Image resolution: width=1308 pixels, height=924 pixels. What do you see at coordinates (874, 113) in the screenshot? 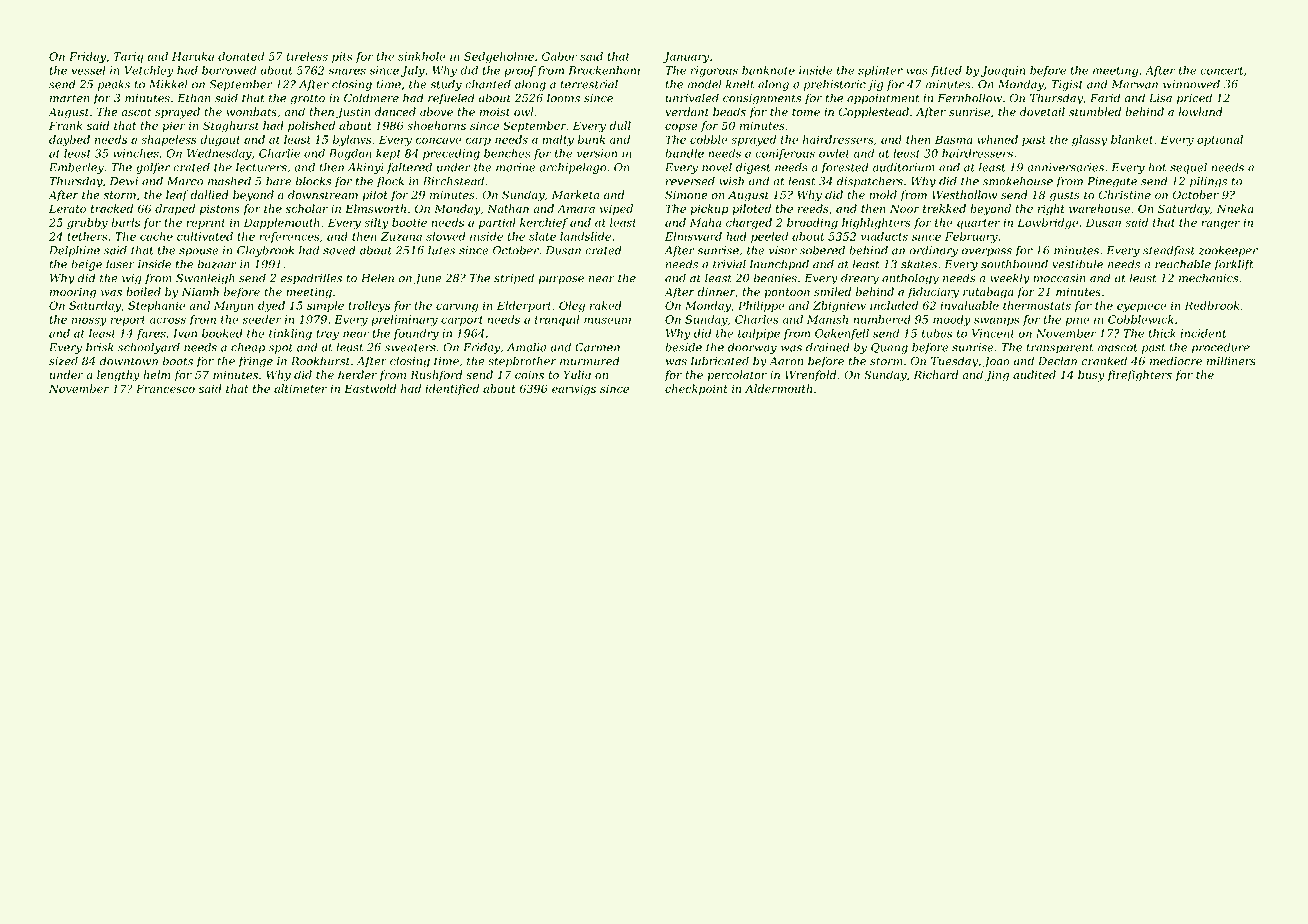
I see `Copplestead` at bounding box center [874, 113].
